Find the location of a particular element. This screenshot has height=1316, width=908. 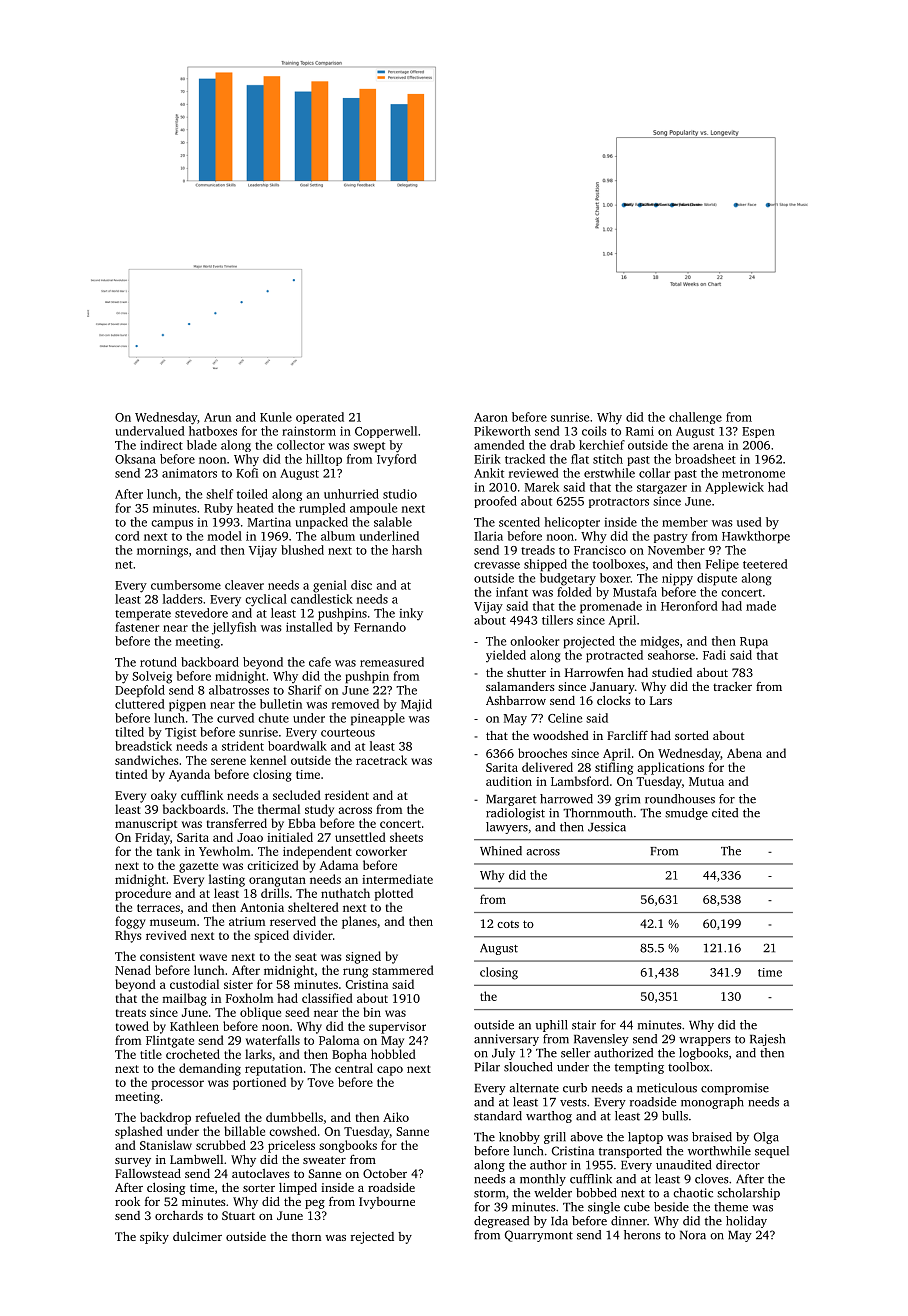

rejected is located at coordinates (372, 1238).
